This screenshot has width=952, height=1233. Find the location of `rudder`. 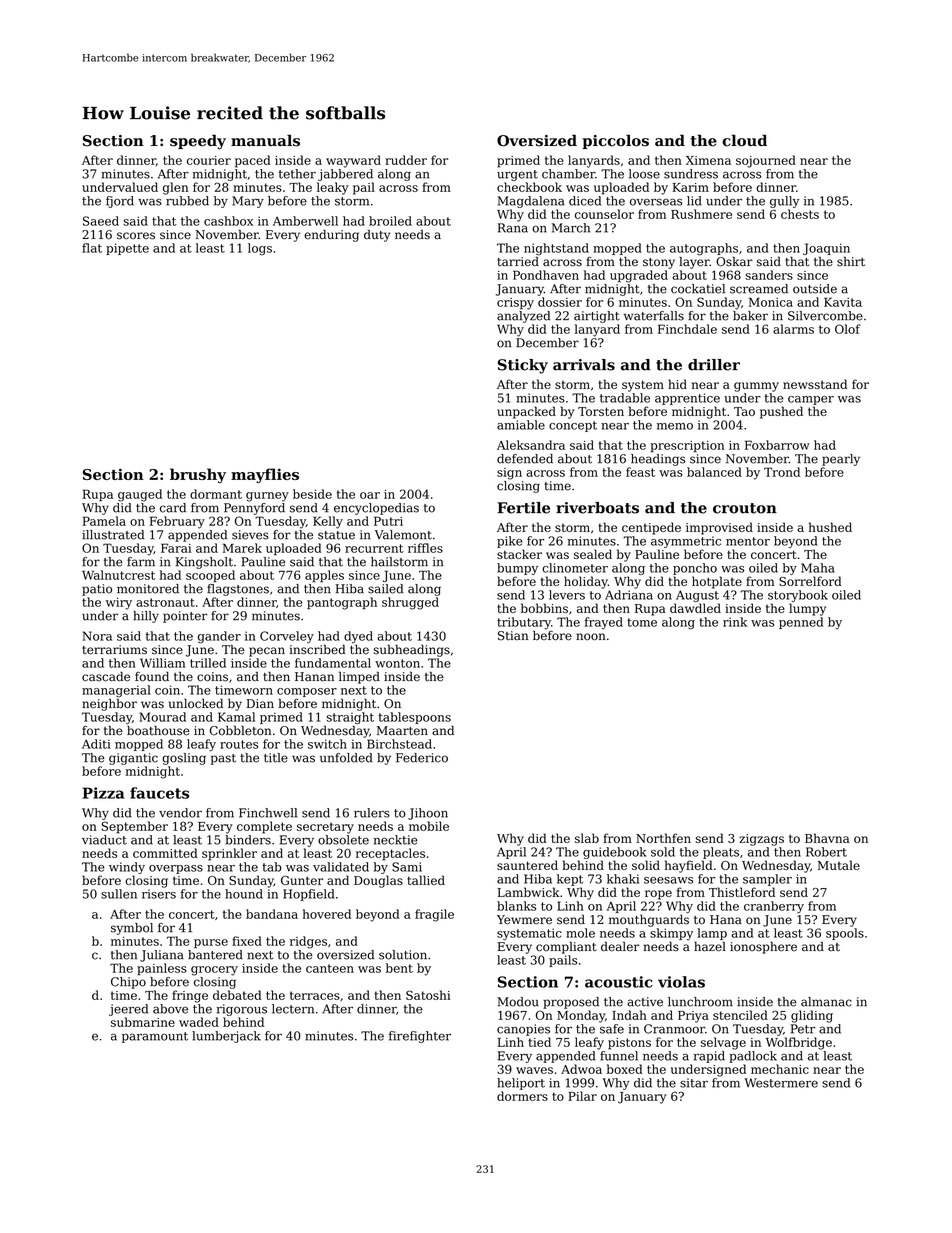

rudder is located at coordinates (406, 160).
